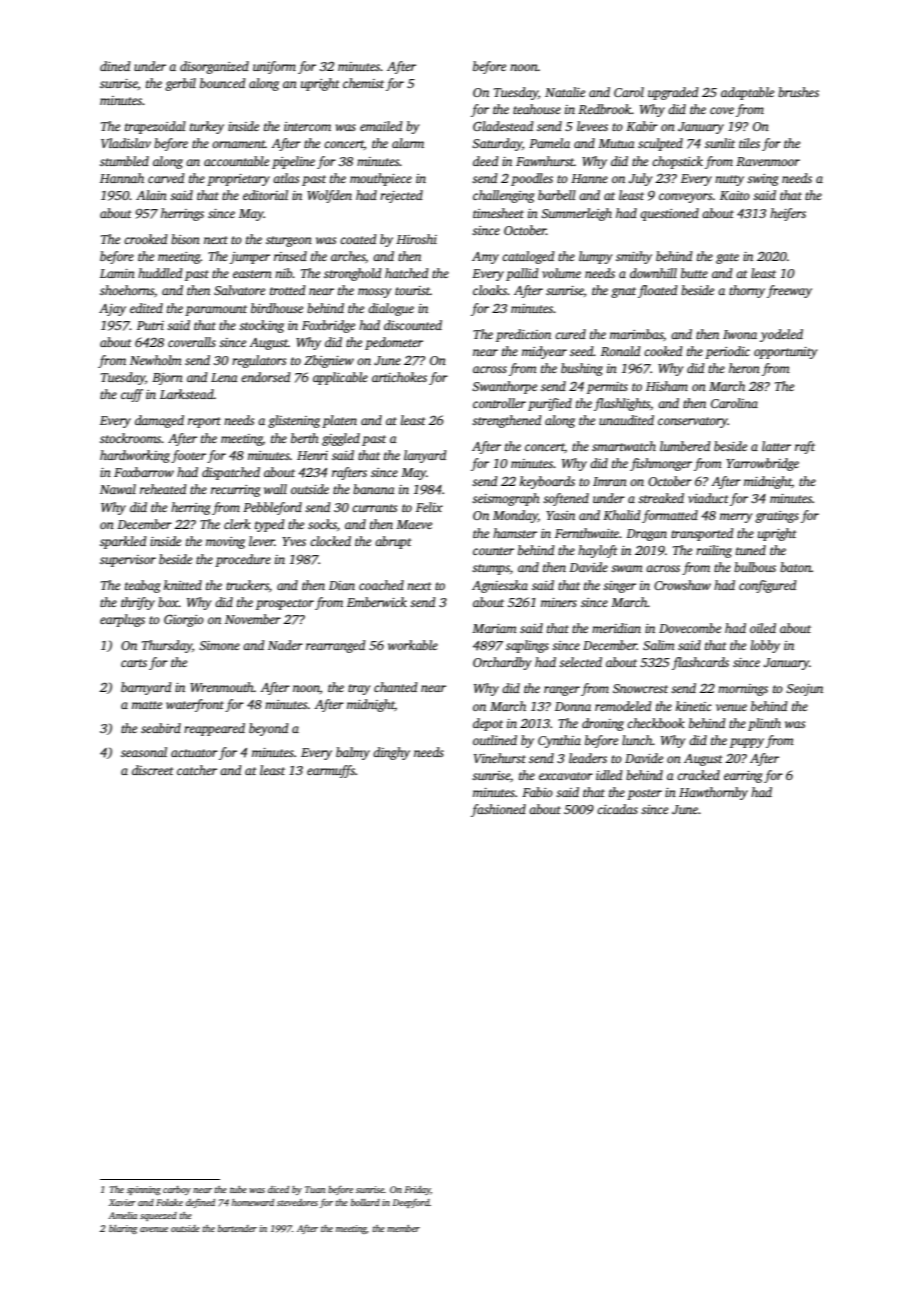 The width and height of the document is (924, 1308). I want to click on upgraded, so click(673, 93).
